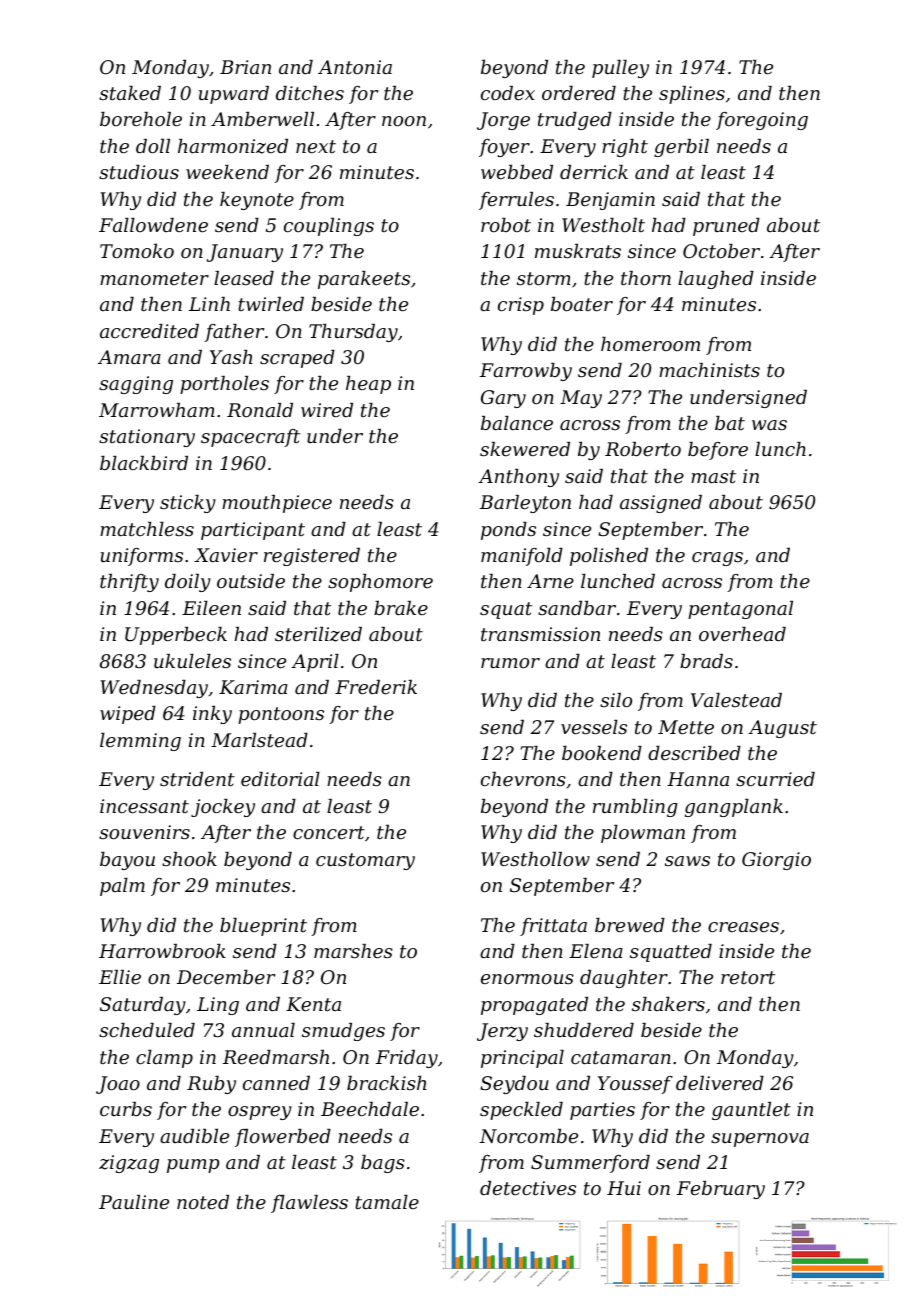 This document has height=1311, width=924. I want to click on pontoons, so click(281, 715).
